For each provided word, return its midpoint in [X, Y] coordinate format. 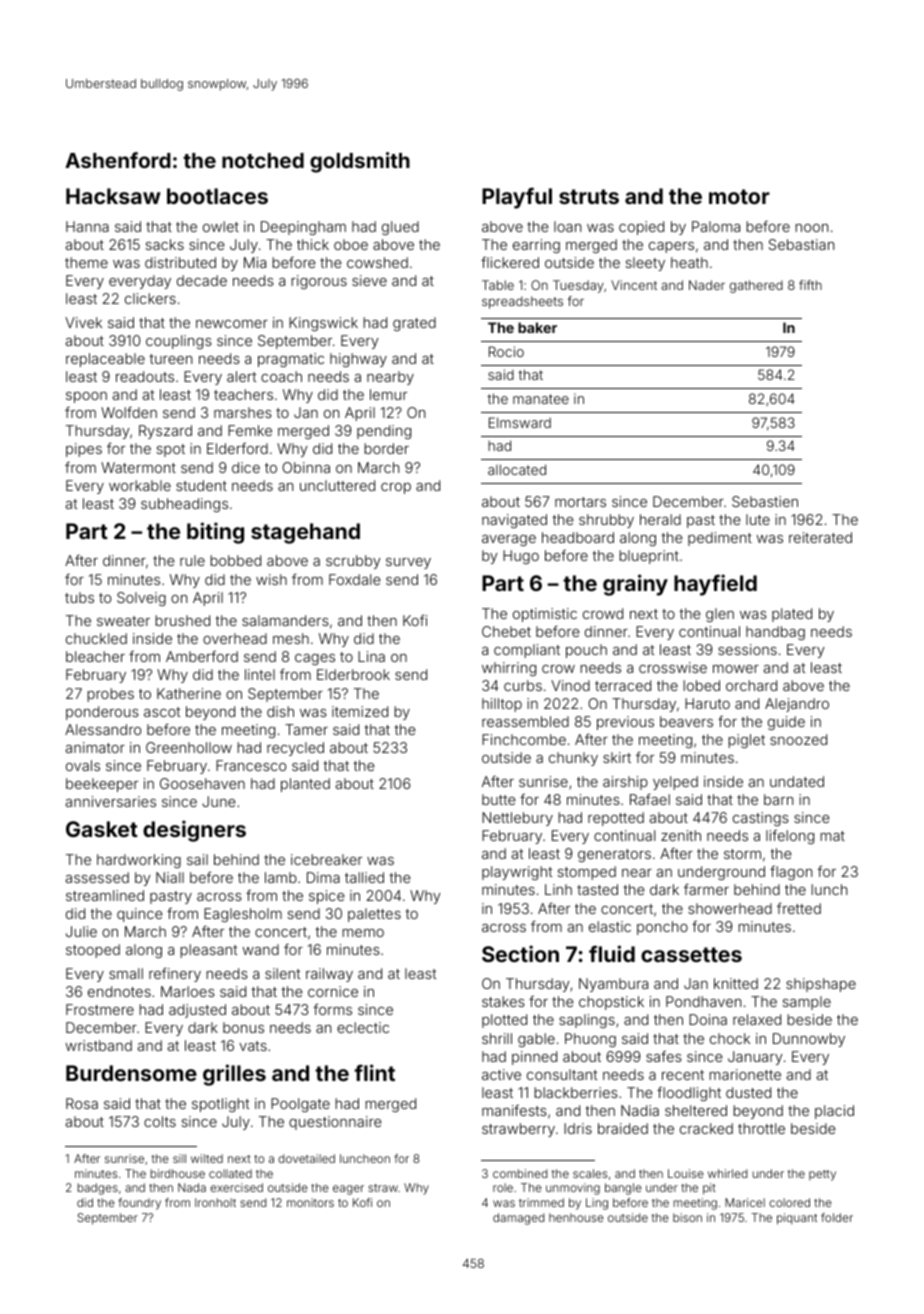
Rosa [82, 1103]
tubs [79, 597]
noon [811, 228]
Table [498, 285]
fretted [799, 908]
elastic [610, 926]
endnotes [119, 991]
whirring [509, 669]
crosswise [673, 667]
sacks [165, 244]
